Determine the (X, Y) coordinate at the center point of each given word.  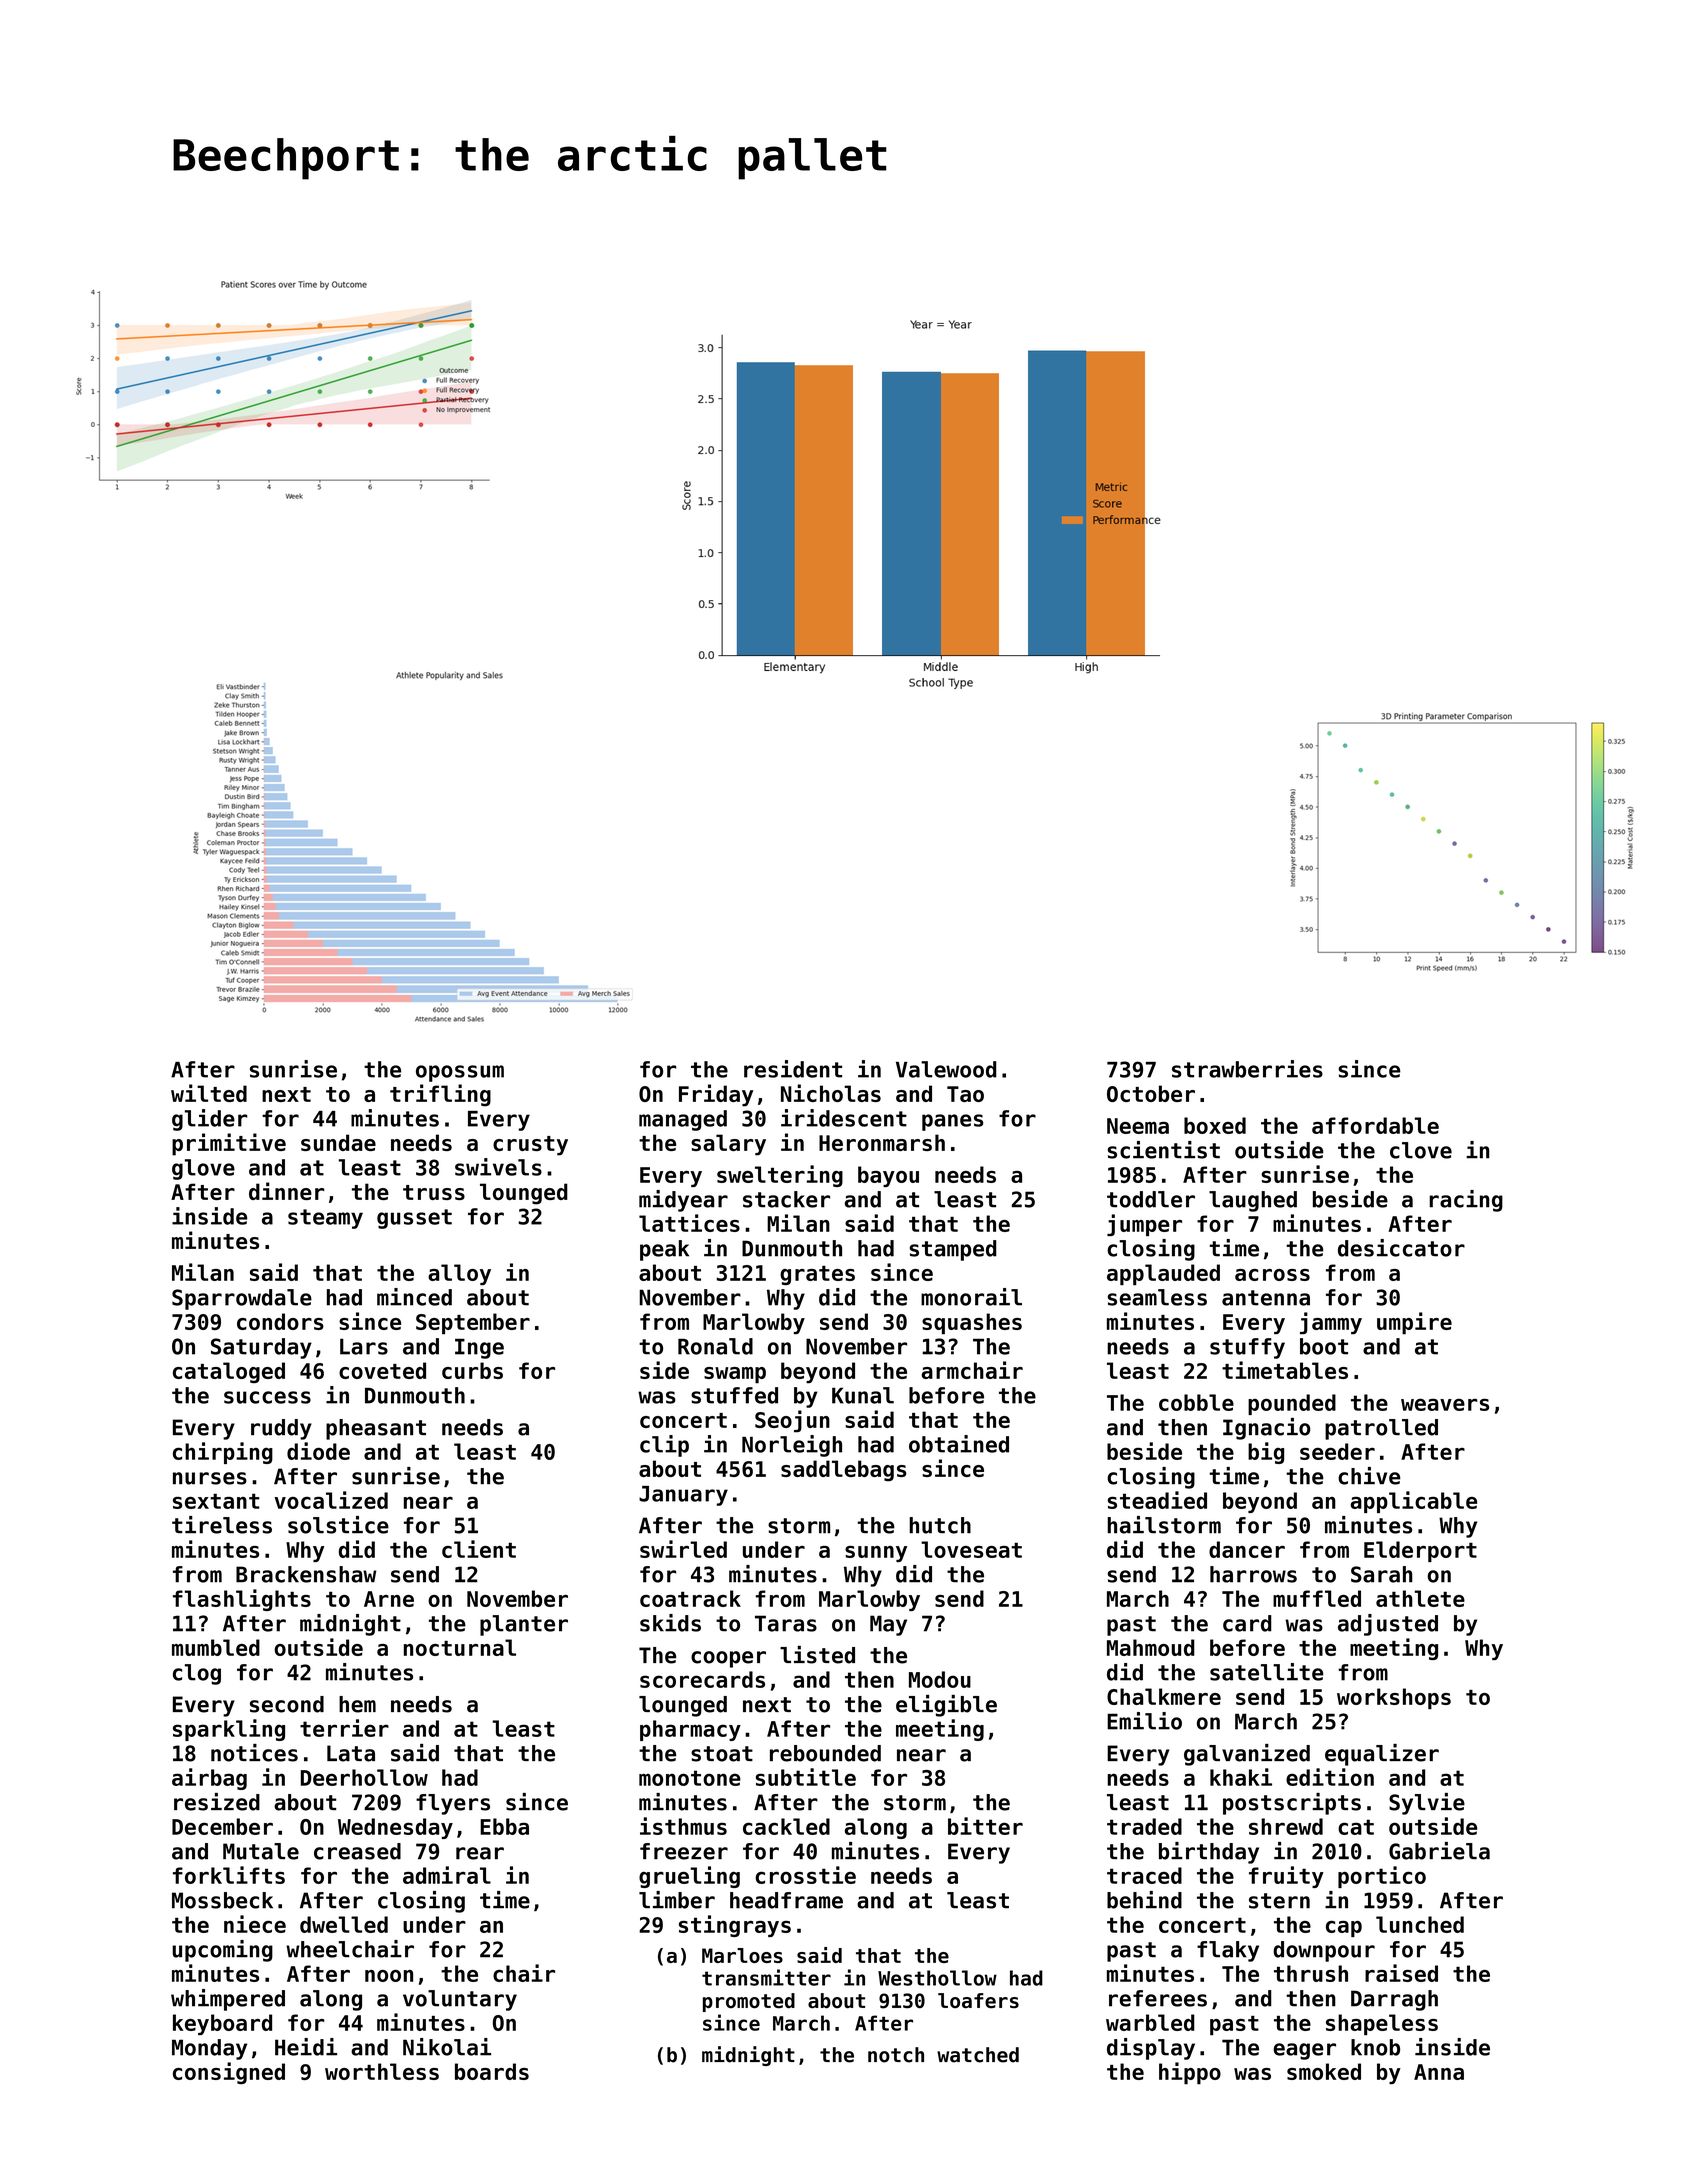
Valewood (946, 1069)
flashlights (242, 1600)
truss (434, 1192)
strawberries (1247, 1069)
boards (492, 2071)
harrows (1253, 1574)
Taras (786, 1623)
